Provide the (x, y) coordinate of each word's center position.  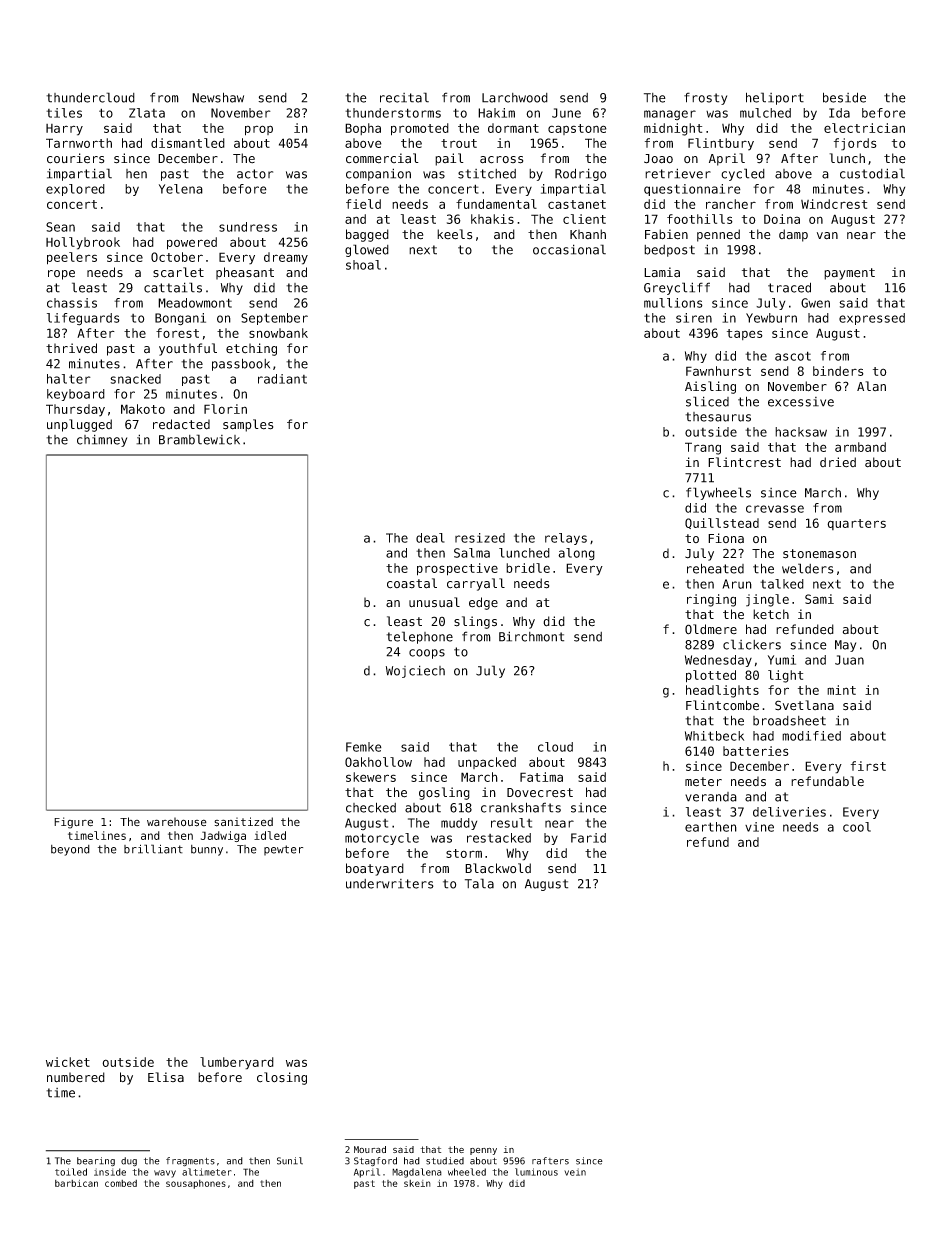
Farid (588, 838)
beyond (70, 850)
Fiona (726, 538)
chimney (102, 440)
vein (575, 1172)
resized (480, 538)
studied (445, 1161)
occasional (569, 249)
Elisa (166, 1077)
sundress (248, 227)
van (827, 236)
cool (857, 827)
